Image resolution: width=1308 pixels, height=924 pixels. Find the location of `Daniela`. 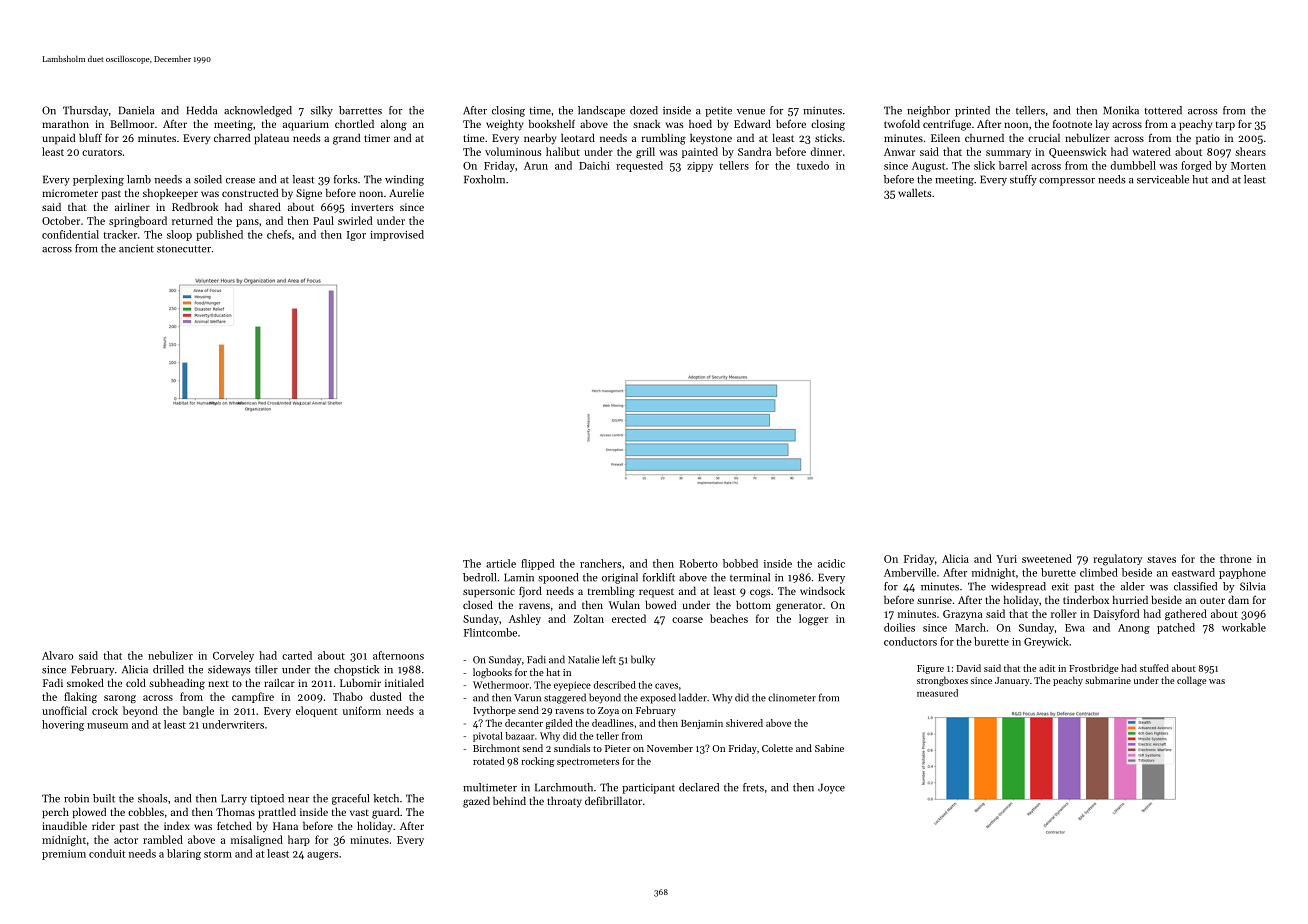

Daniela is located at coordinates (136, 110).
